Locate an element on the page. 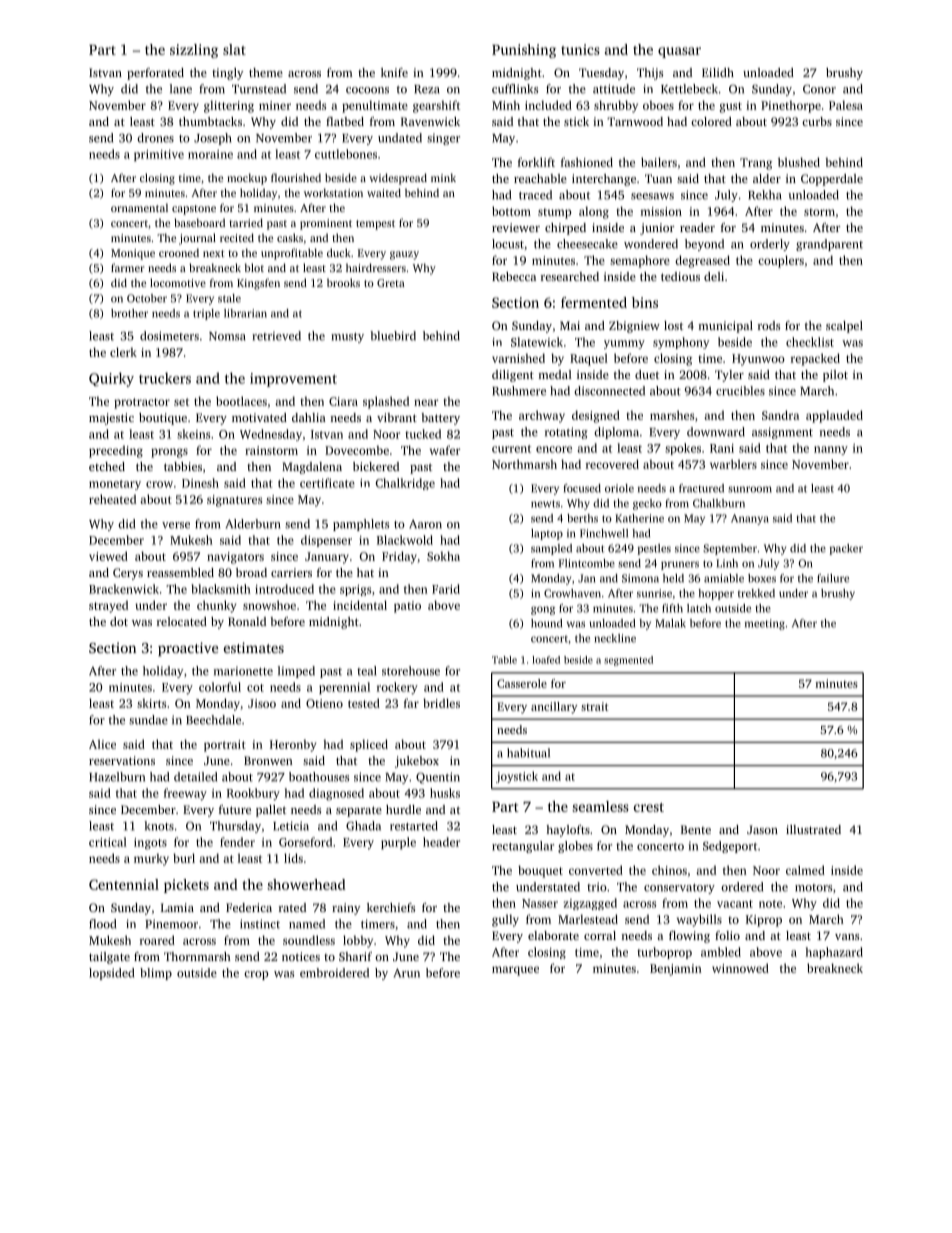 Image resolution: width=952 pixels, height=1233 pixels. sizzling is located at coordinates (194, 51).
